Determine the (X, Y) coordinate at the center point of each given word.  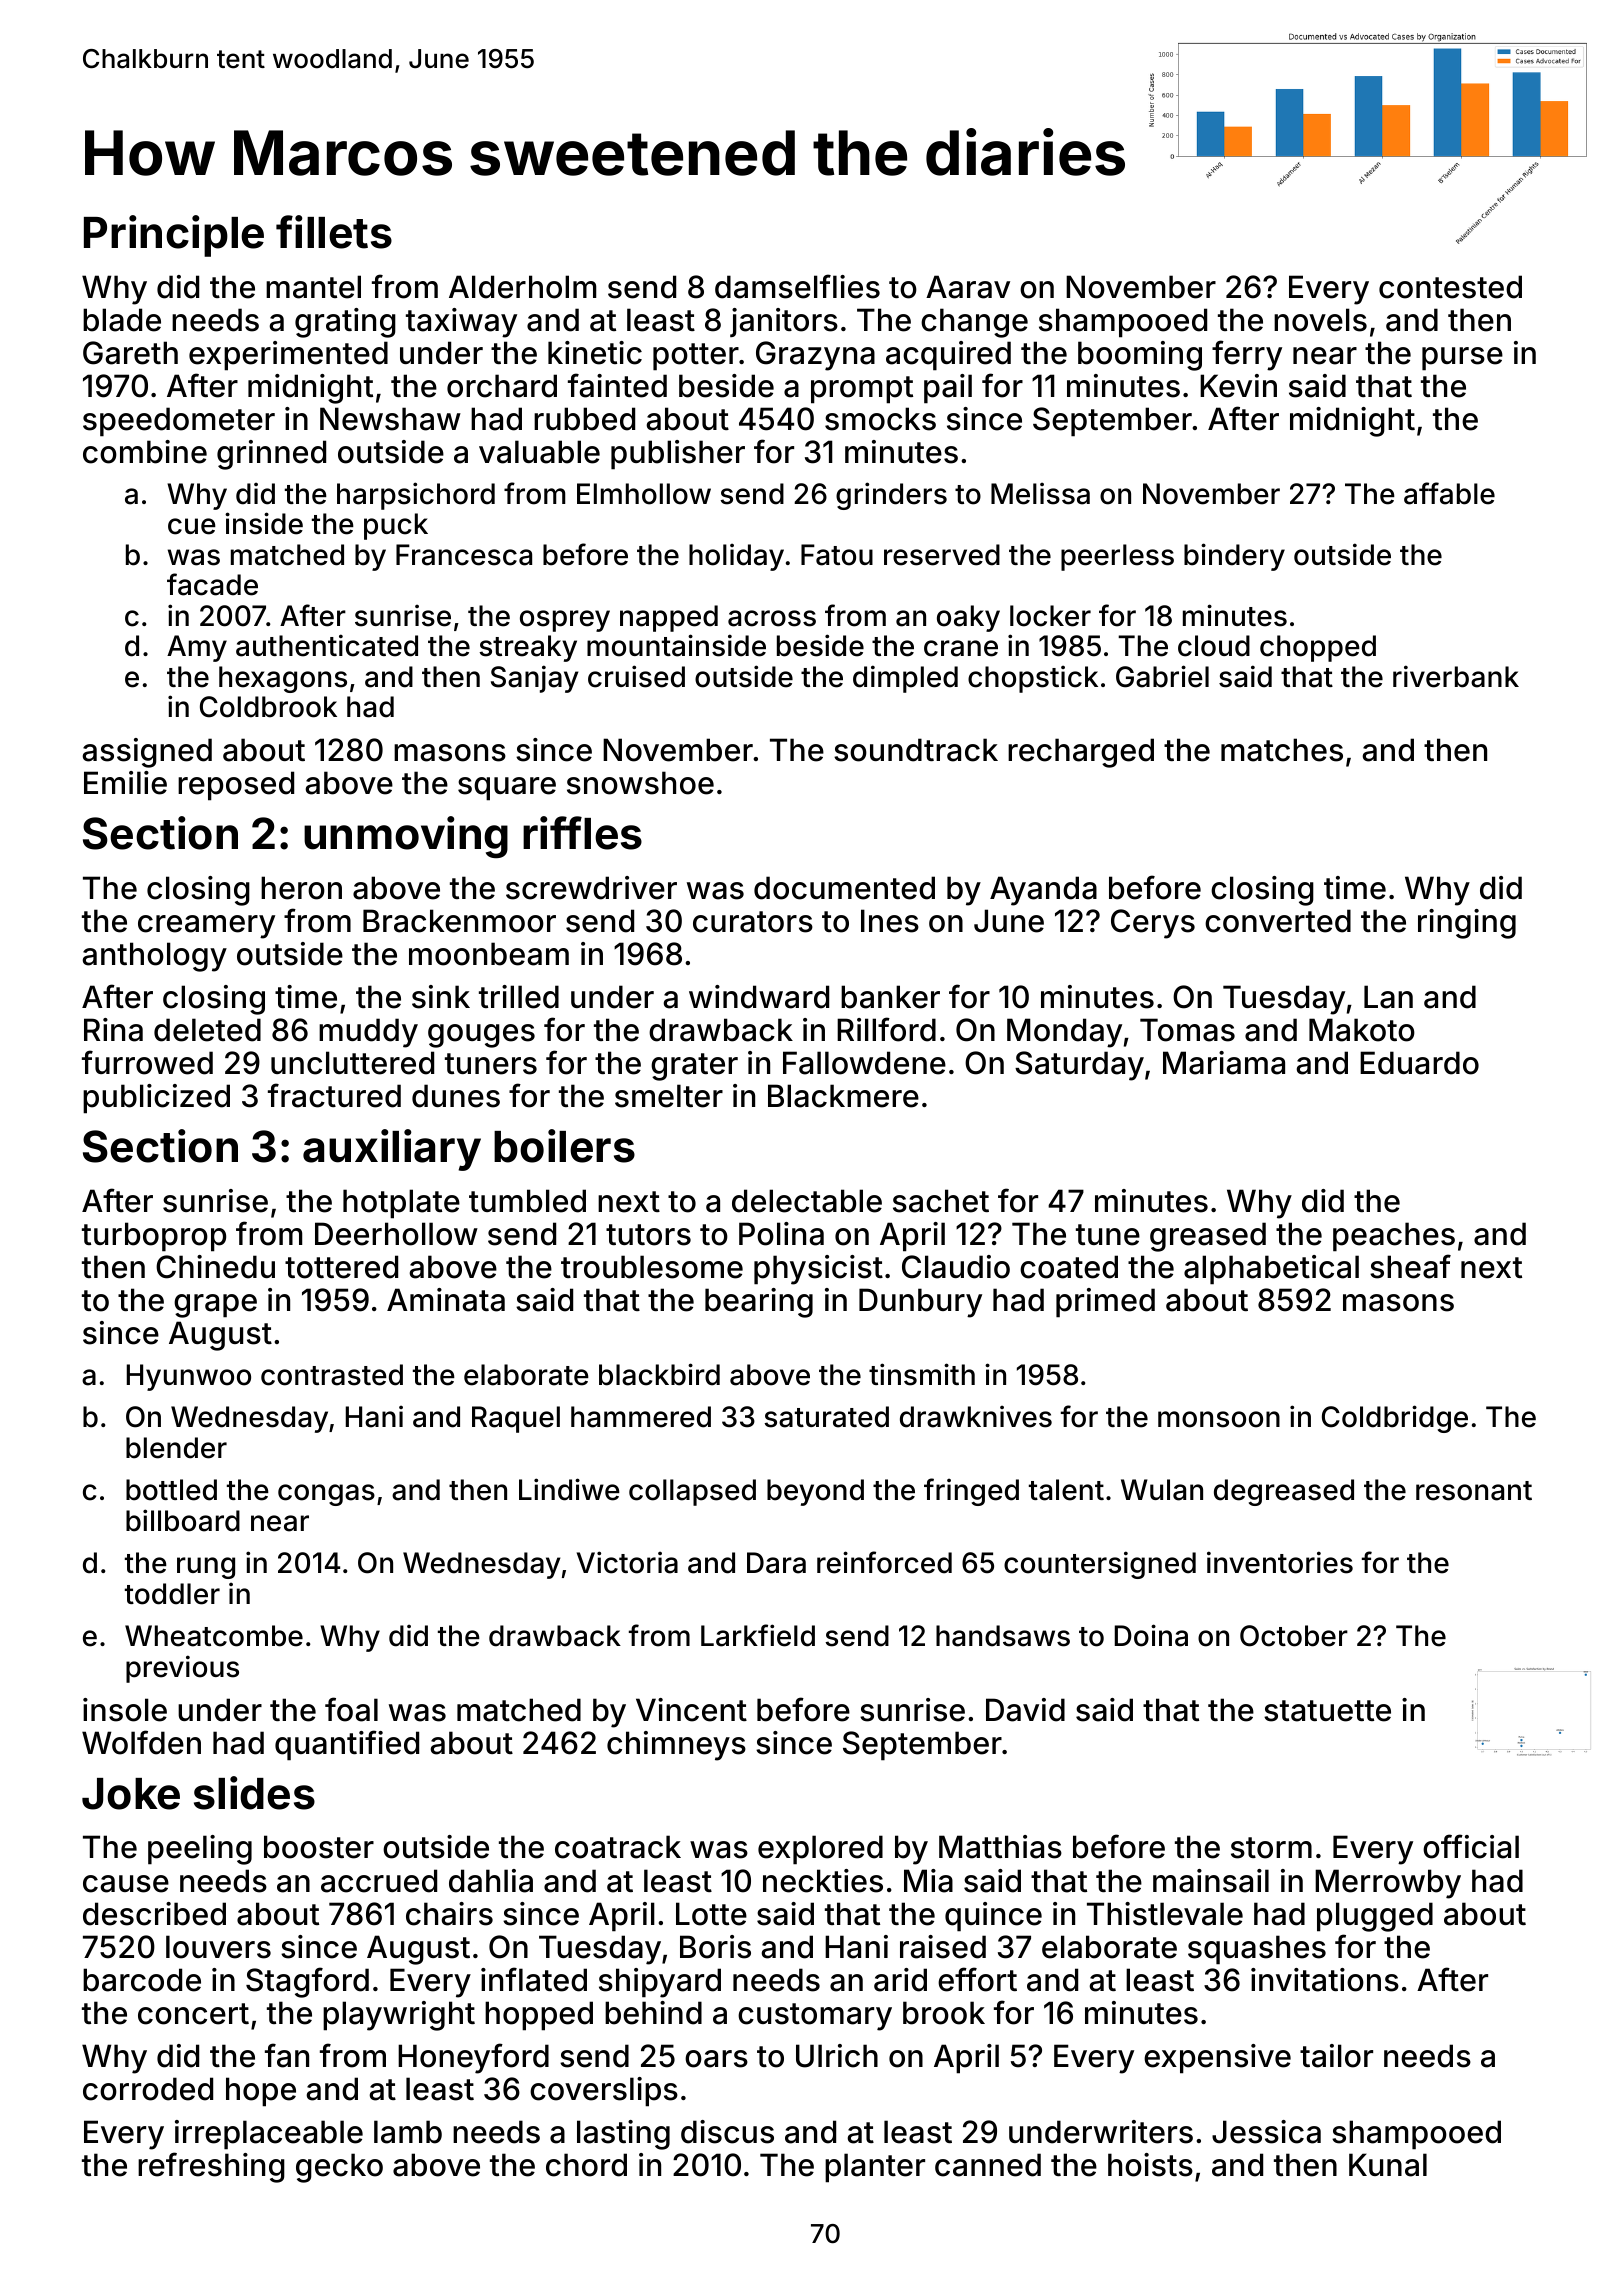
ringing (1467, 924)
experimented (288, 356)
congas (326, 1495)
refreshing (211, 2167)
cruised (636, 676)
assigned (147, 753)
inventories (1280, 1562)
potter (696, 357)
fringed (971, 1492)
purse (1462, 359)
